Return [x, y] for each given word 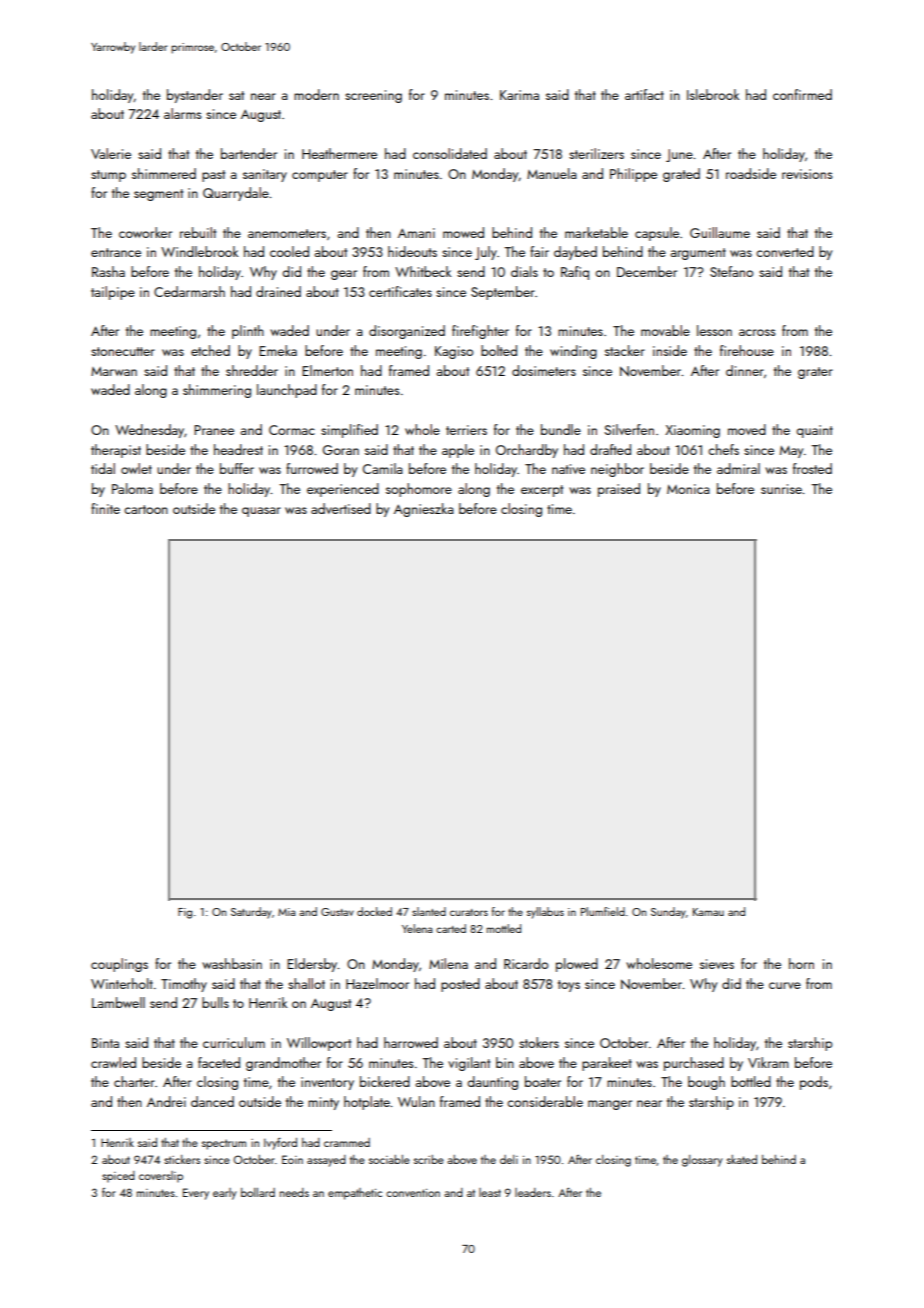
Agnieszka [424, 510]
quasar [261, 512]
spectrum [224, 1144]
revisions [807, 174]
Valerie [111, 153]
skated [742, 1159]
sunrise [781, 489]
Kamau [708, 912]
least [490, 1192]
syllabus [545, 913]
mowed [463, 232]
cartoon [146, 509]
